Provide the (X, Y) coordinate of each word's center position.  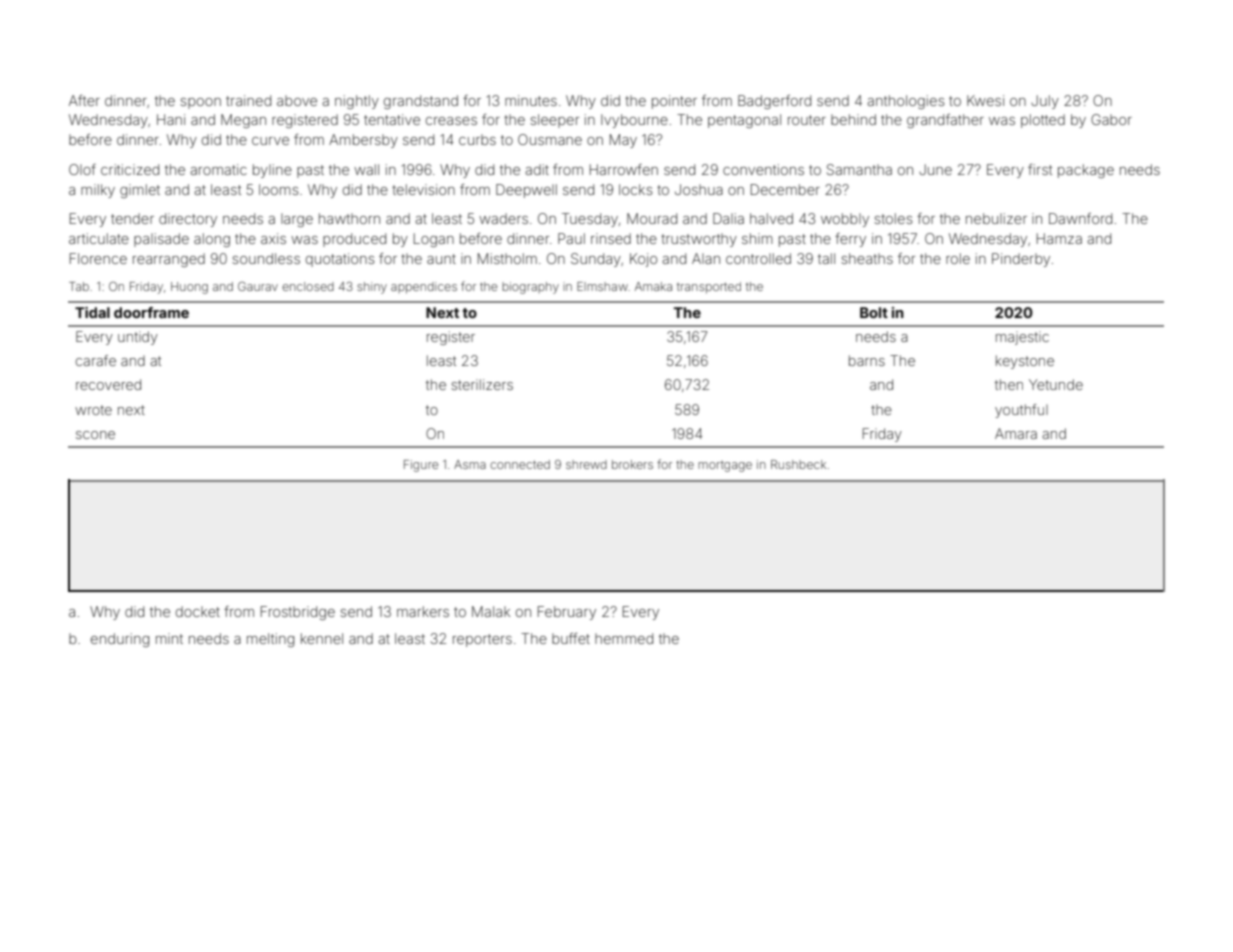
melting (270, 640)
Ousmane (550, 139)
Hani (171, 119)
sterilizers (482, 384)
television (423, 189)
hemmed (624, 638)
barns (867, 360)
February (567, 613)
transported (709, 288)
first (1040, 169)
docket (198, 611)
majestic (1022, 338)
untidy (138, 338)
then (1009, 384)
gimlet (140, 191)
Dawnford (1080, 218)
